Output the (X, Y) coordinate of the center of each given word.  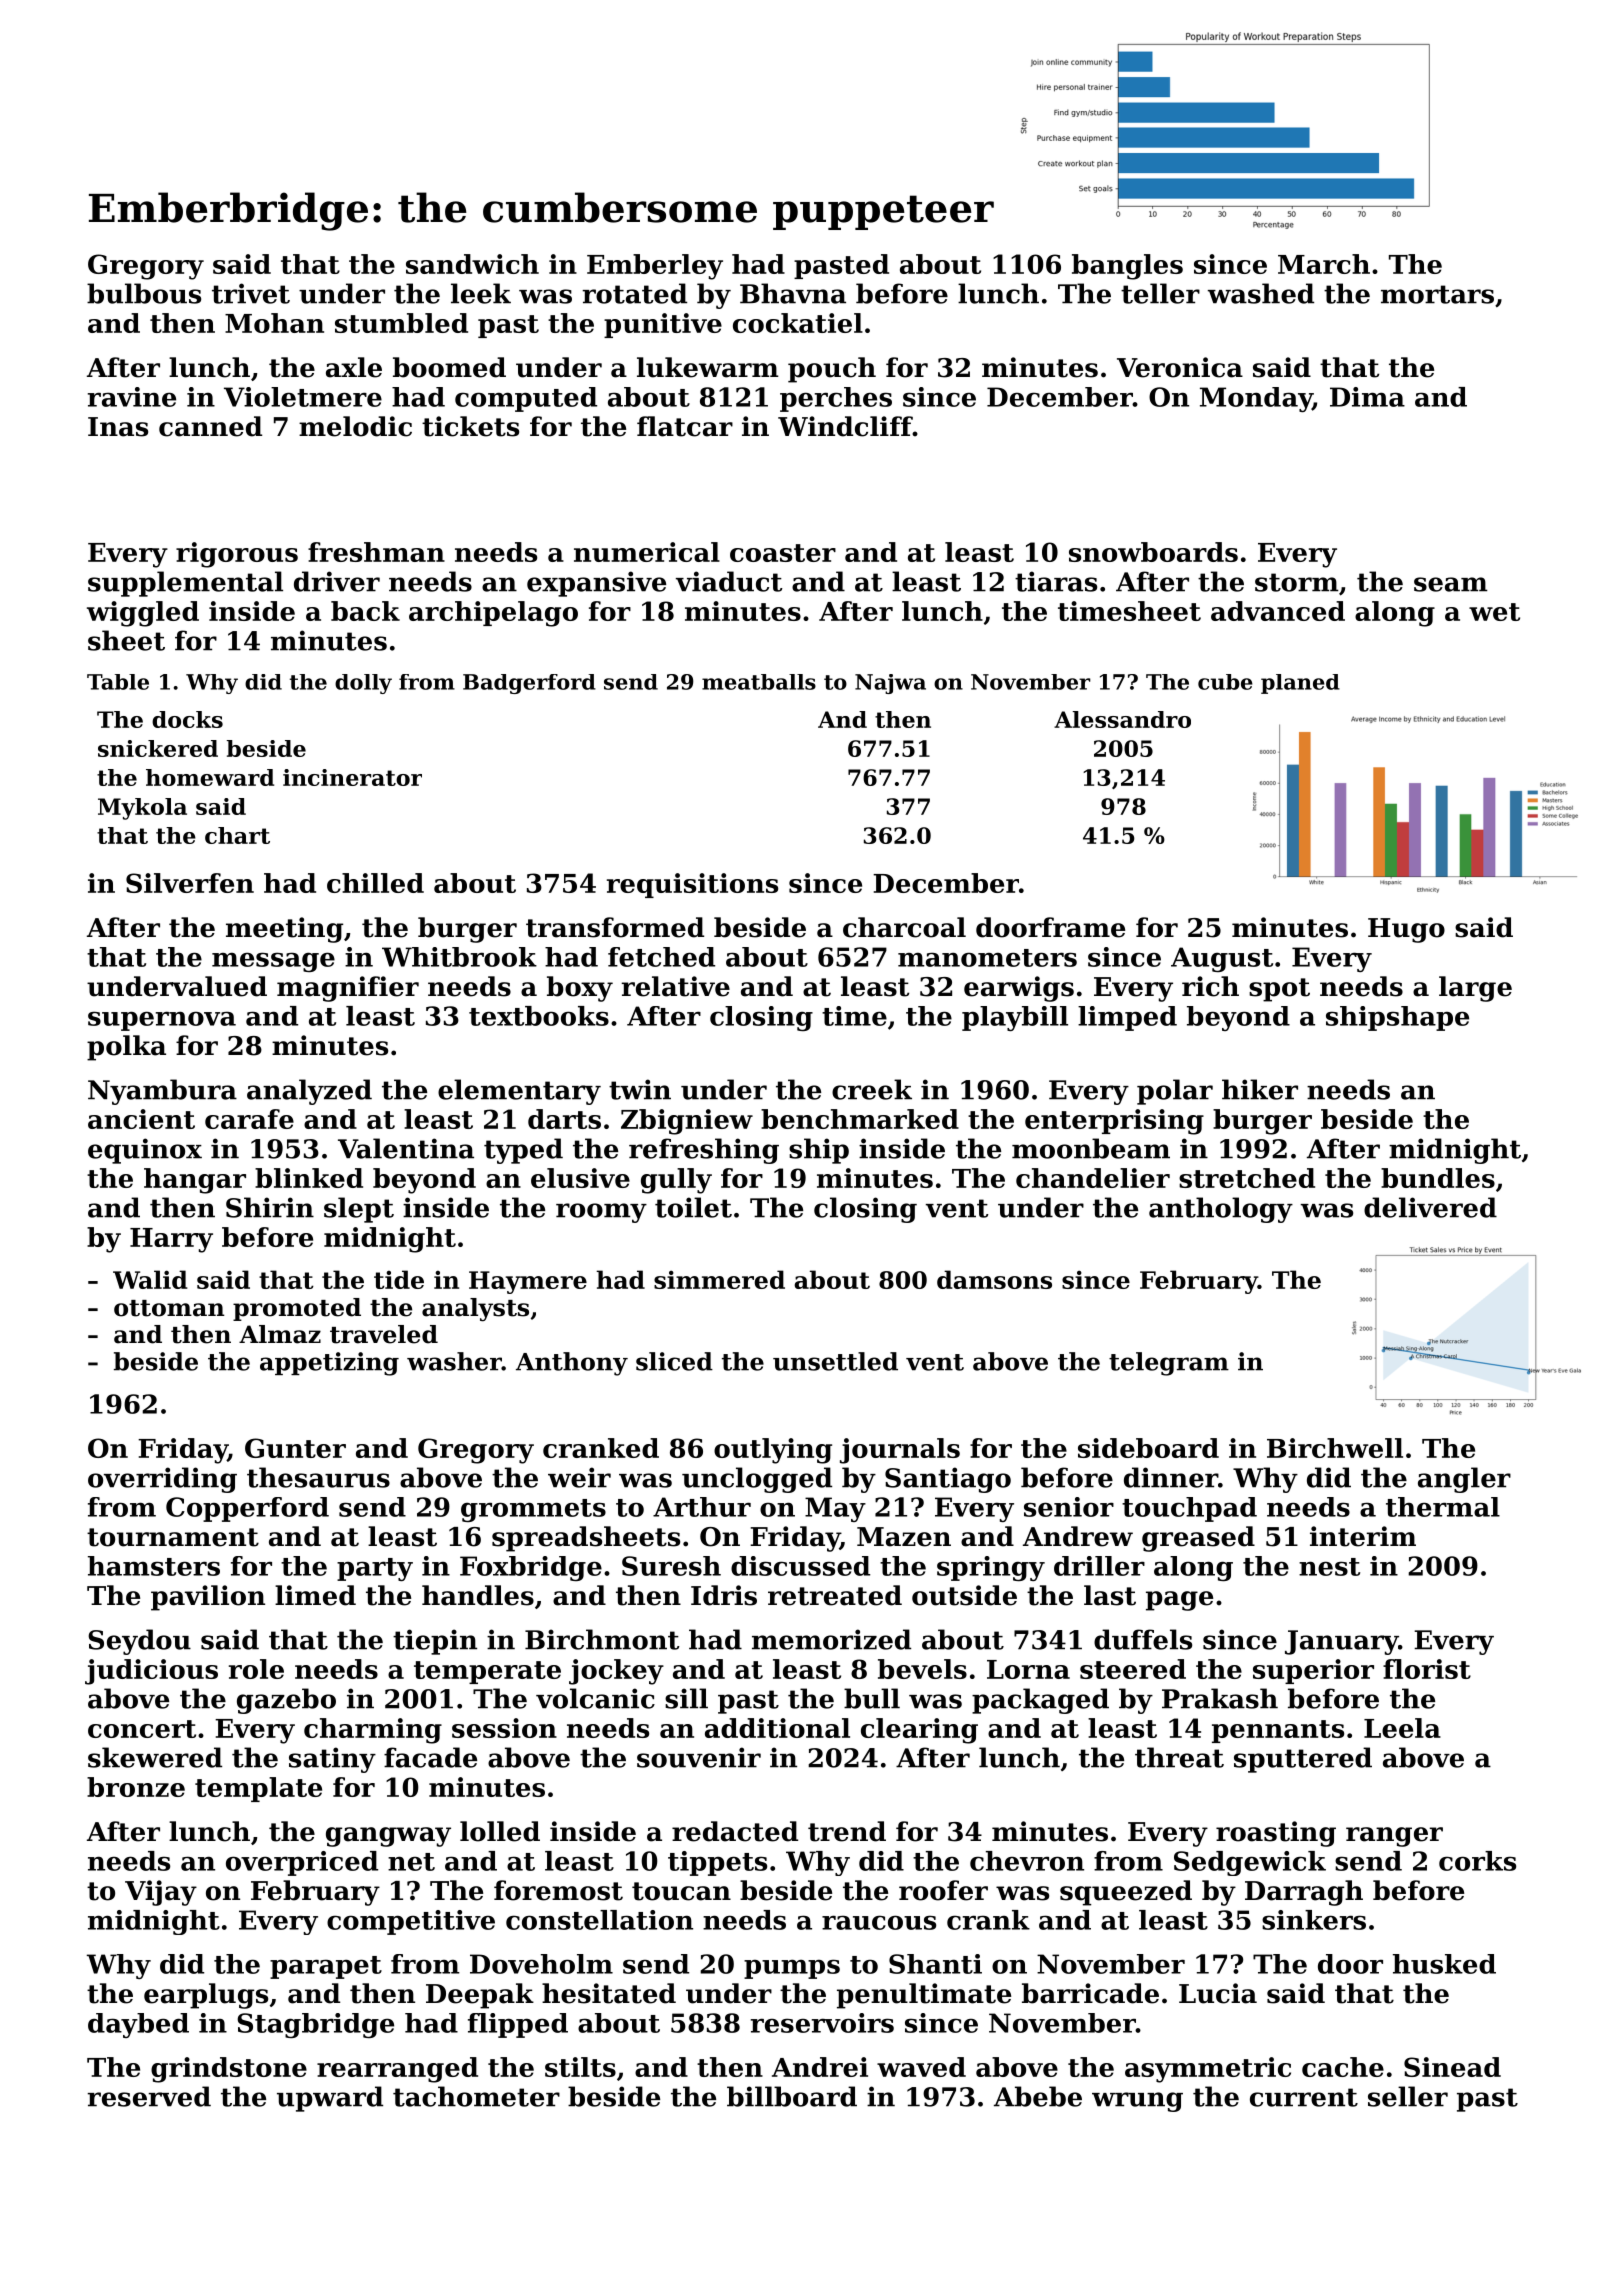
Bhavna (793, 293)
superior (1313, 1671)
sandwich (472, 264)
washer (454, 1361)
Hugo (1406, 930)
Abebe (1038, 2096)
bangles (1127, 267)
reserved (149, 2096)
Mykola (142, 809)
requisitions (692, 885)
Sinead (1452, 2067)
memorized (831, 1639)
